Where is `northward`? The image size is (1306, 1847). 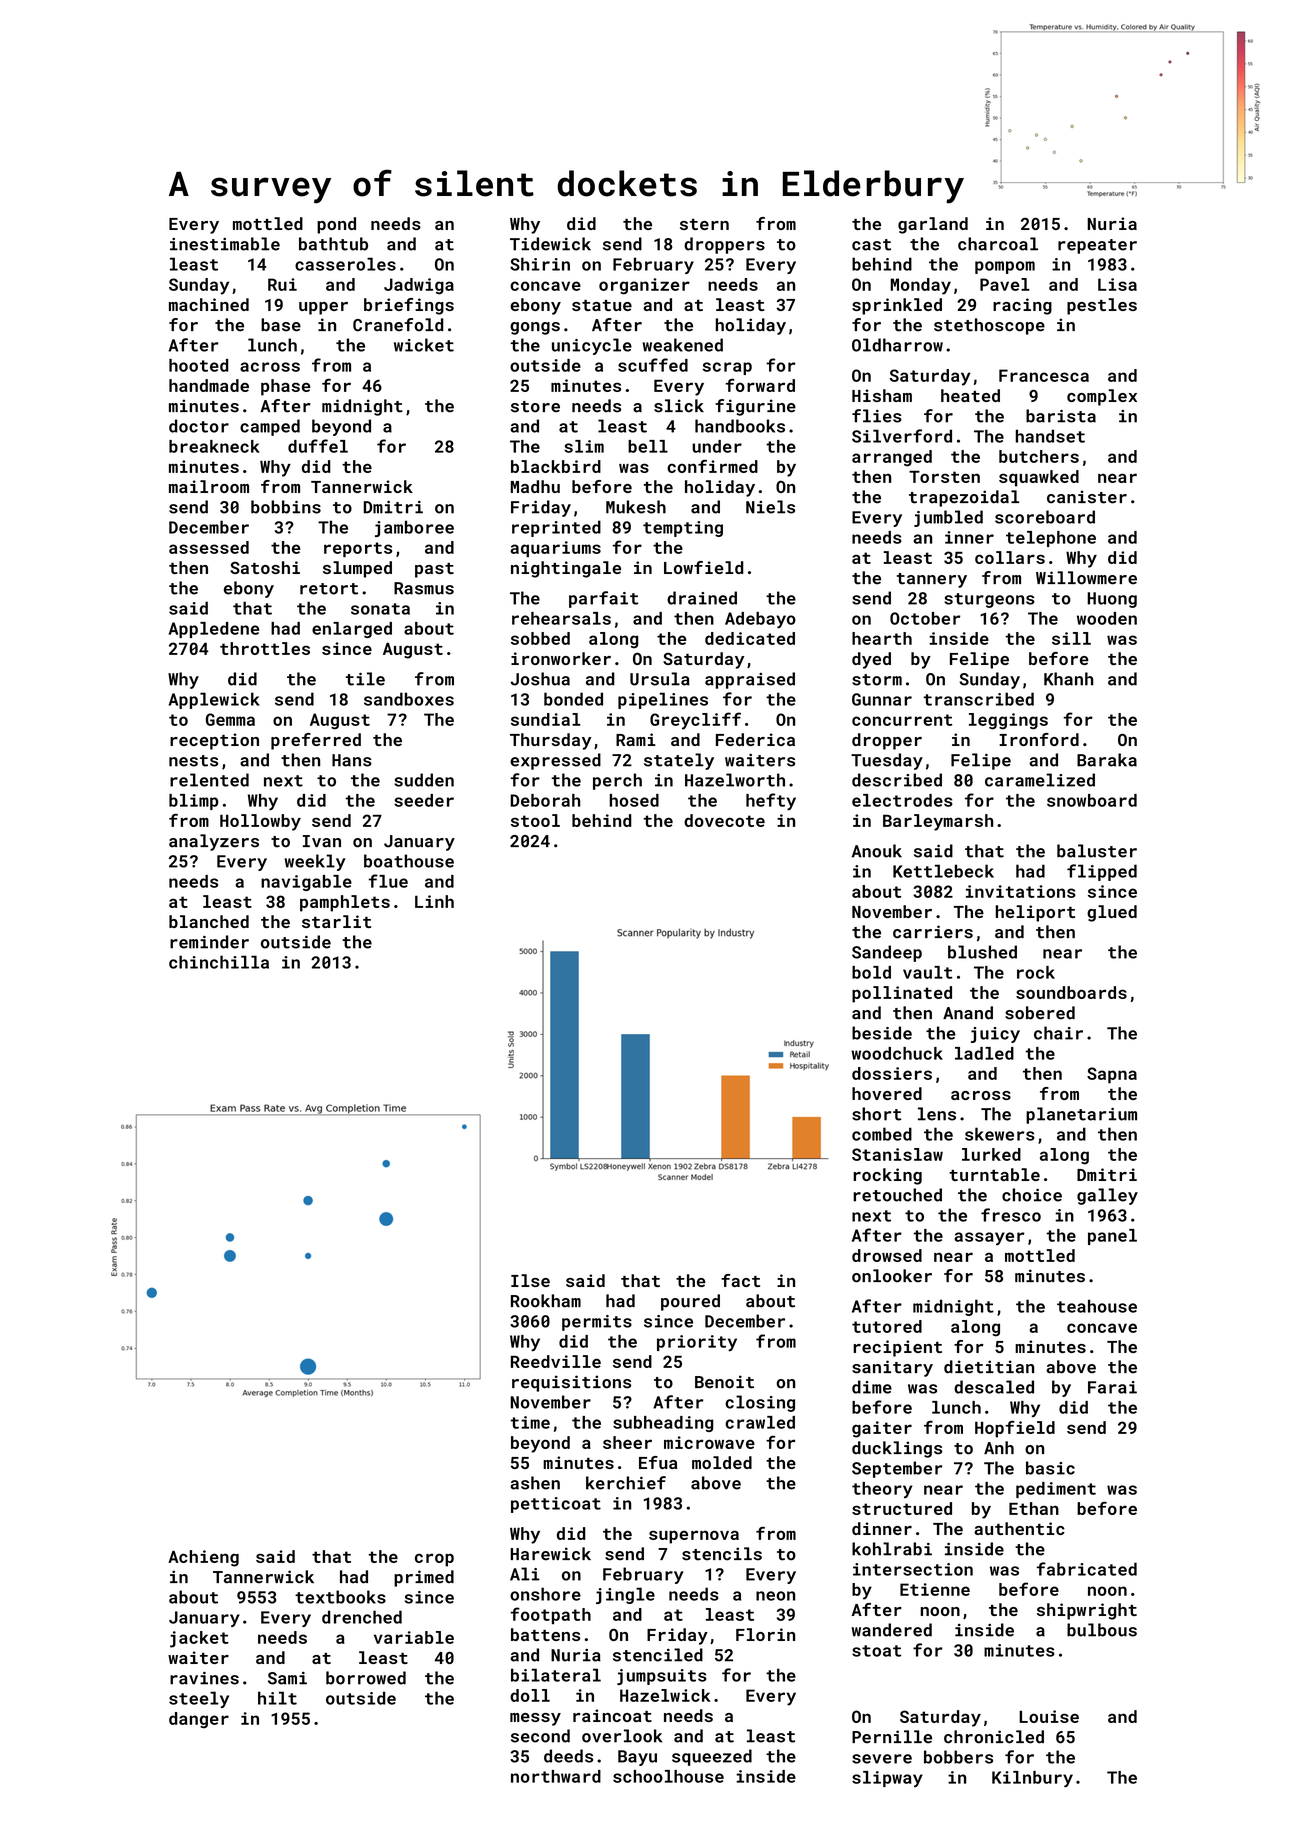 northward is located at coordinates (556, 1776).
